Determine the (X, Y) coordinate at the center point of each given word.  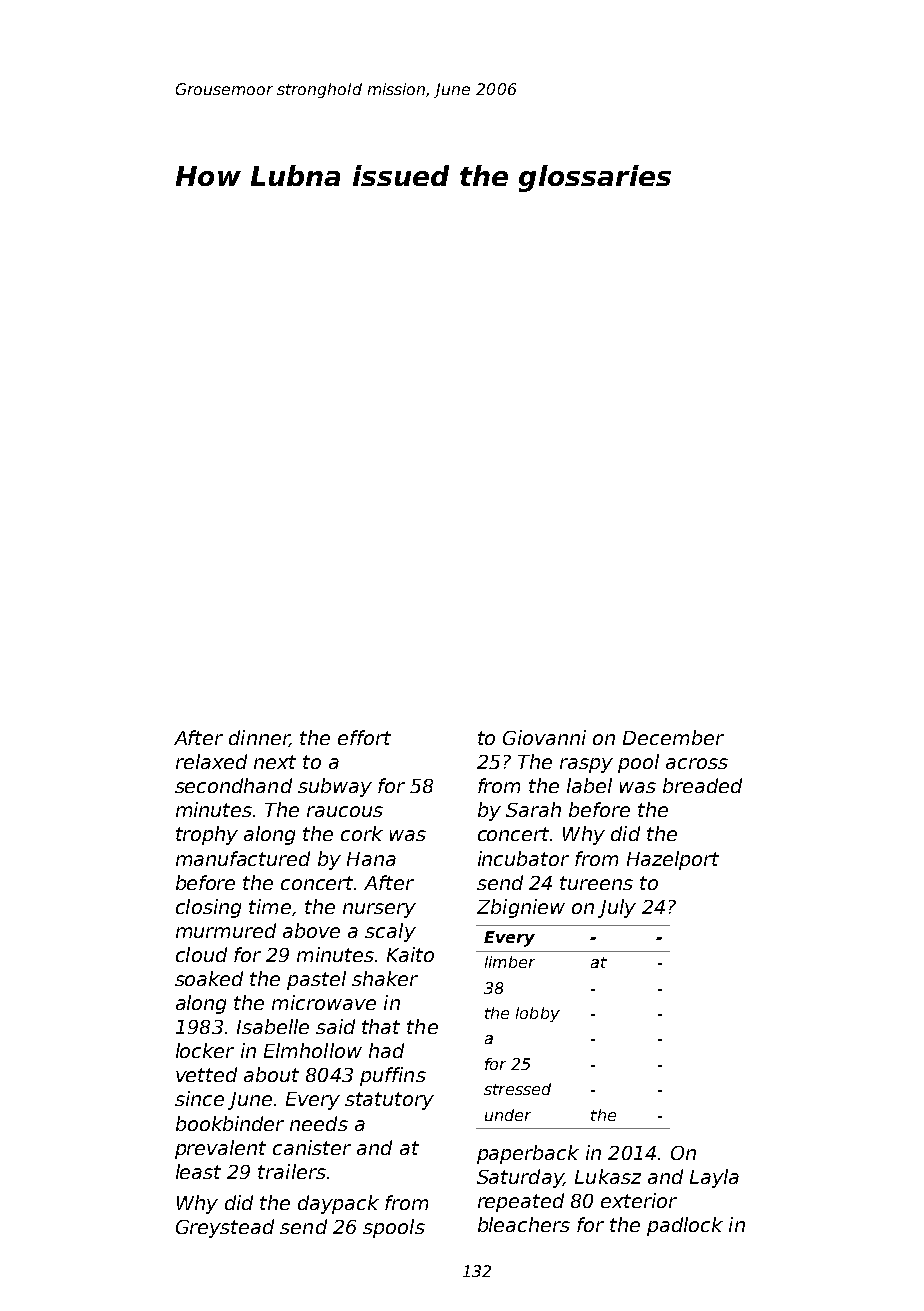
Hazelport (673, 860)
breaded (702, 785)
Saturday (520, 1178)
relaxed (211, 761)
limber (510, 962)
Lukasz (608, 1176)
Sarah (533, 809)
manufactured (243, 858)
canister (312, 1147)
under (508, 1115)
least (198, 1171)
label (589, 785)
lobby (538, 1014)
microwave (324, 1002)
